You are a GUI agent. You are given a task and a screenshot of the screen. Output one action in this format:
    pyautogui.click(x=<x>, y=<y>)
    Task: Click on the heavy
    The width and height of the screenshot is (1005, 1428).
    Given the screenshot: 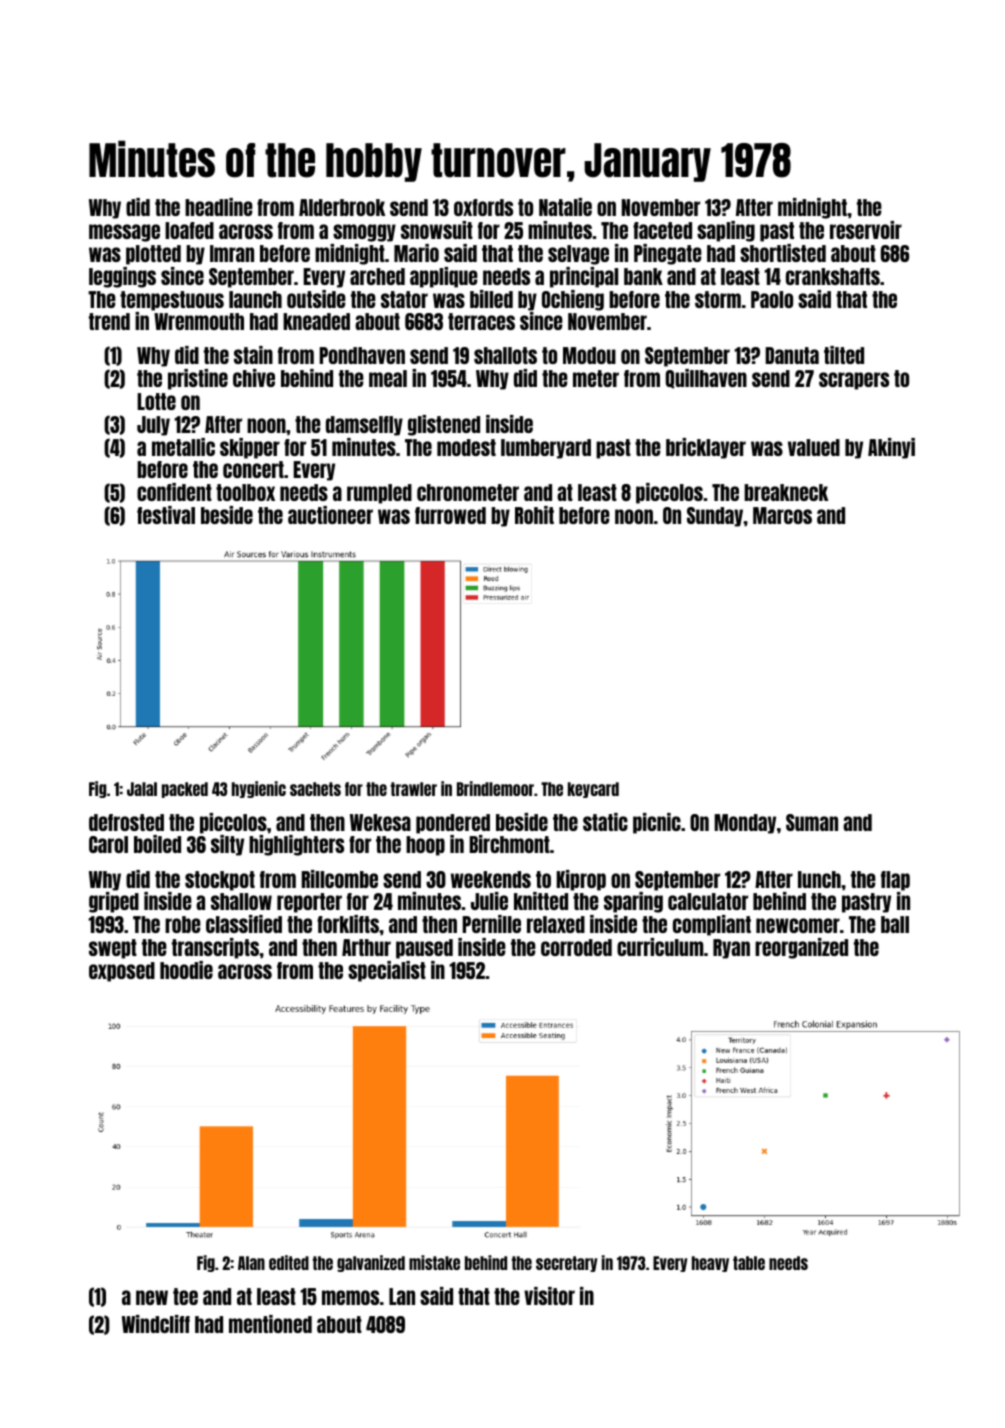 What is the action you would take?
    pyautogui.click(x=710, y=1264)
